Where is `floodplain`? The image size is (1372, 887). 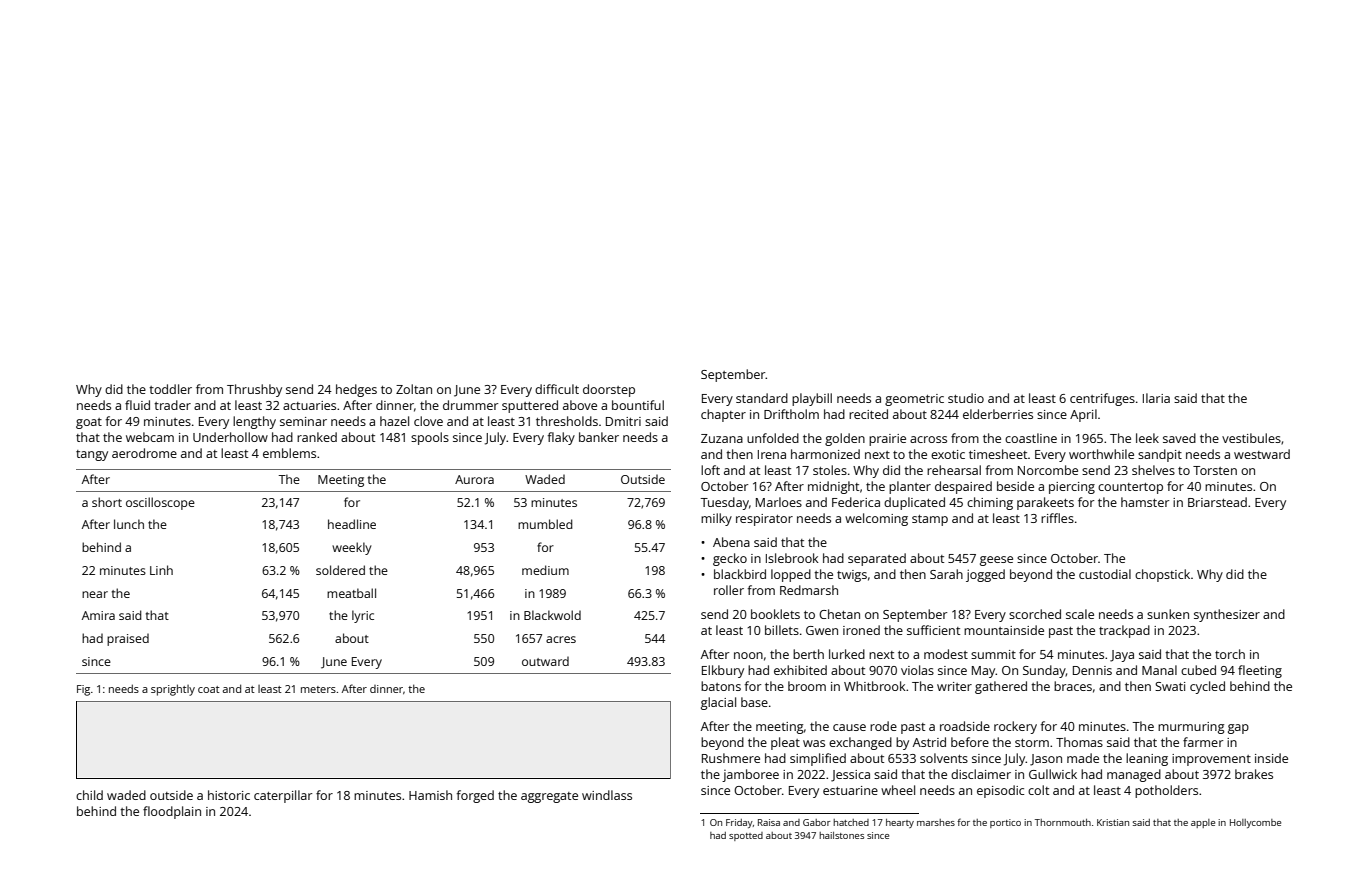 floodplain is located at coordinates (172, 812).
